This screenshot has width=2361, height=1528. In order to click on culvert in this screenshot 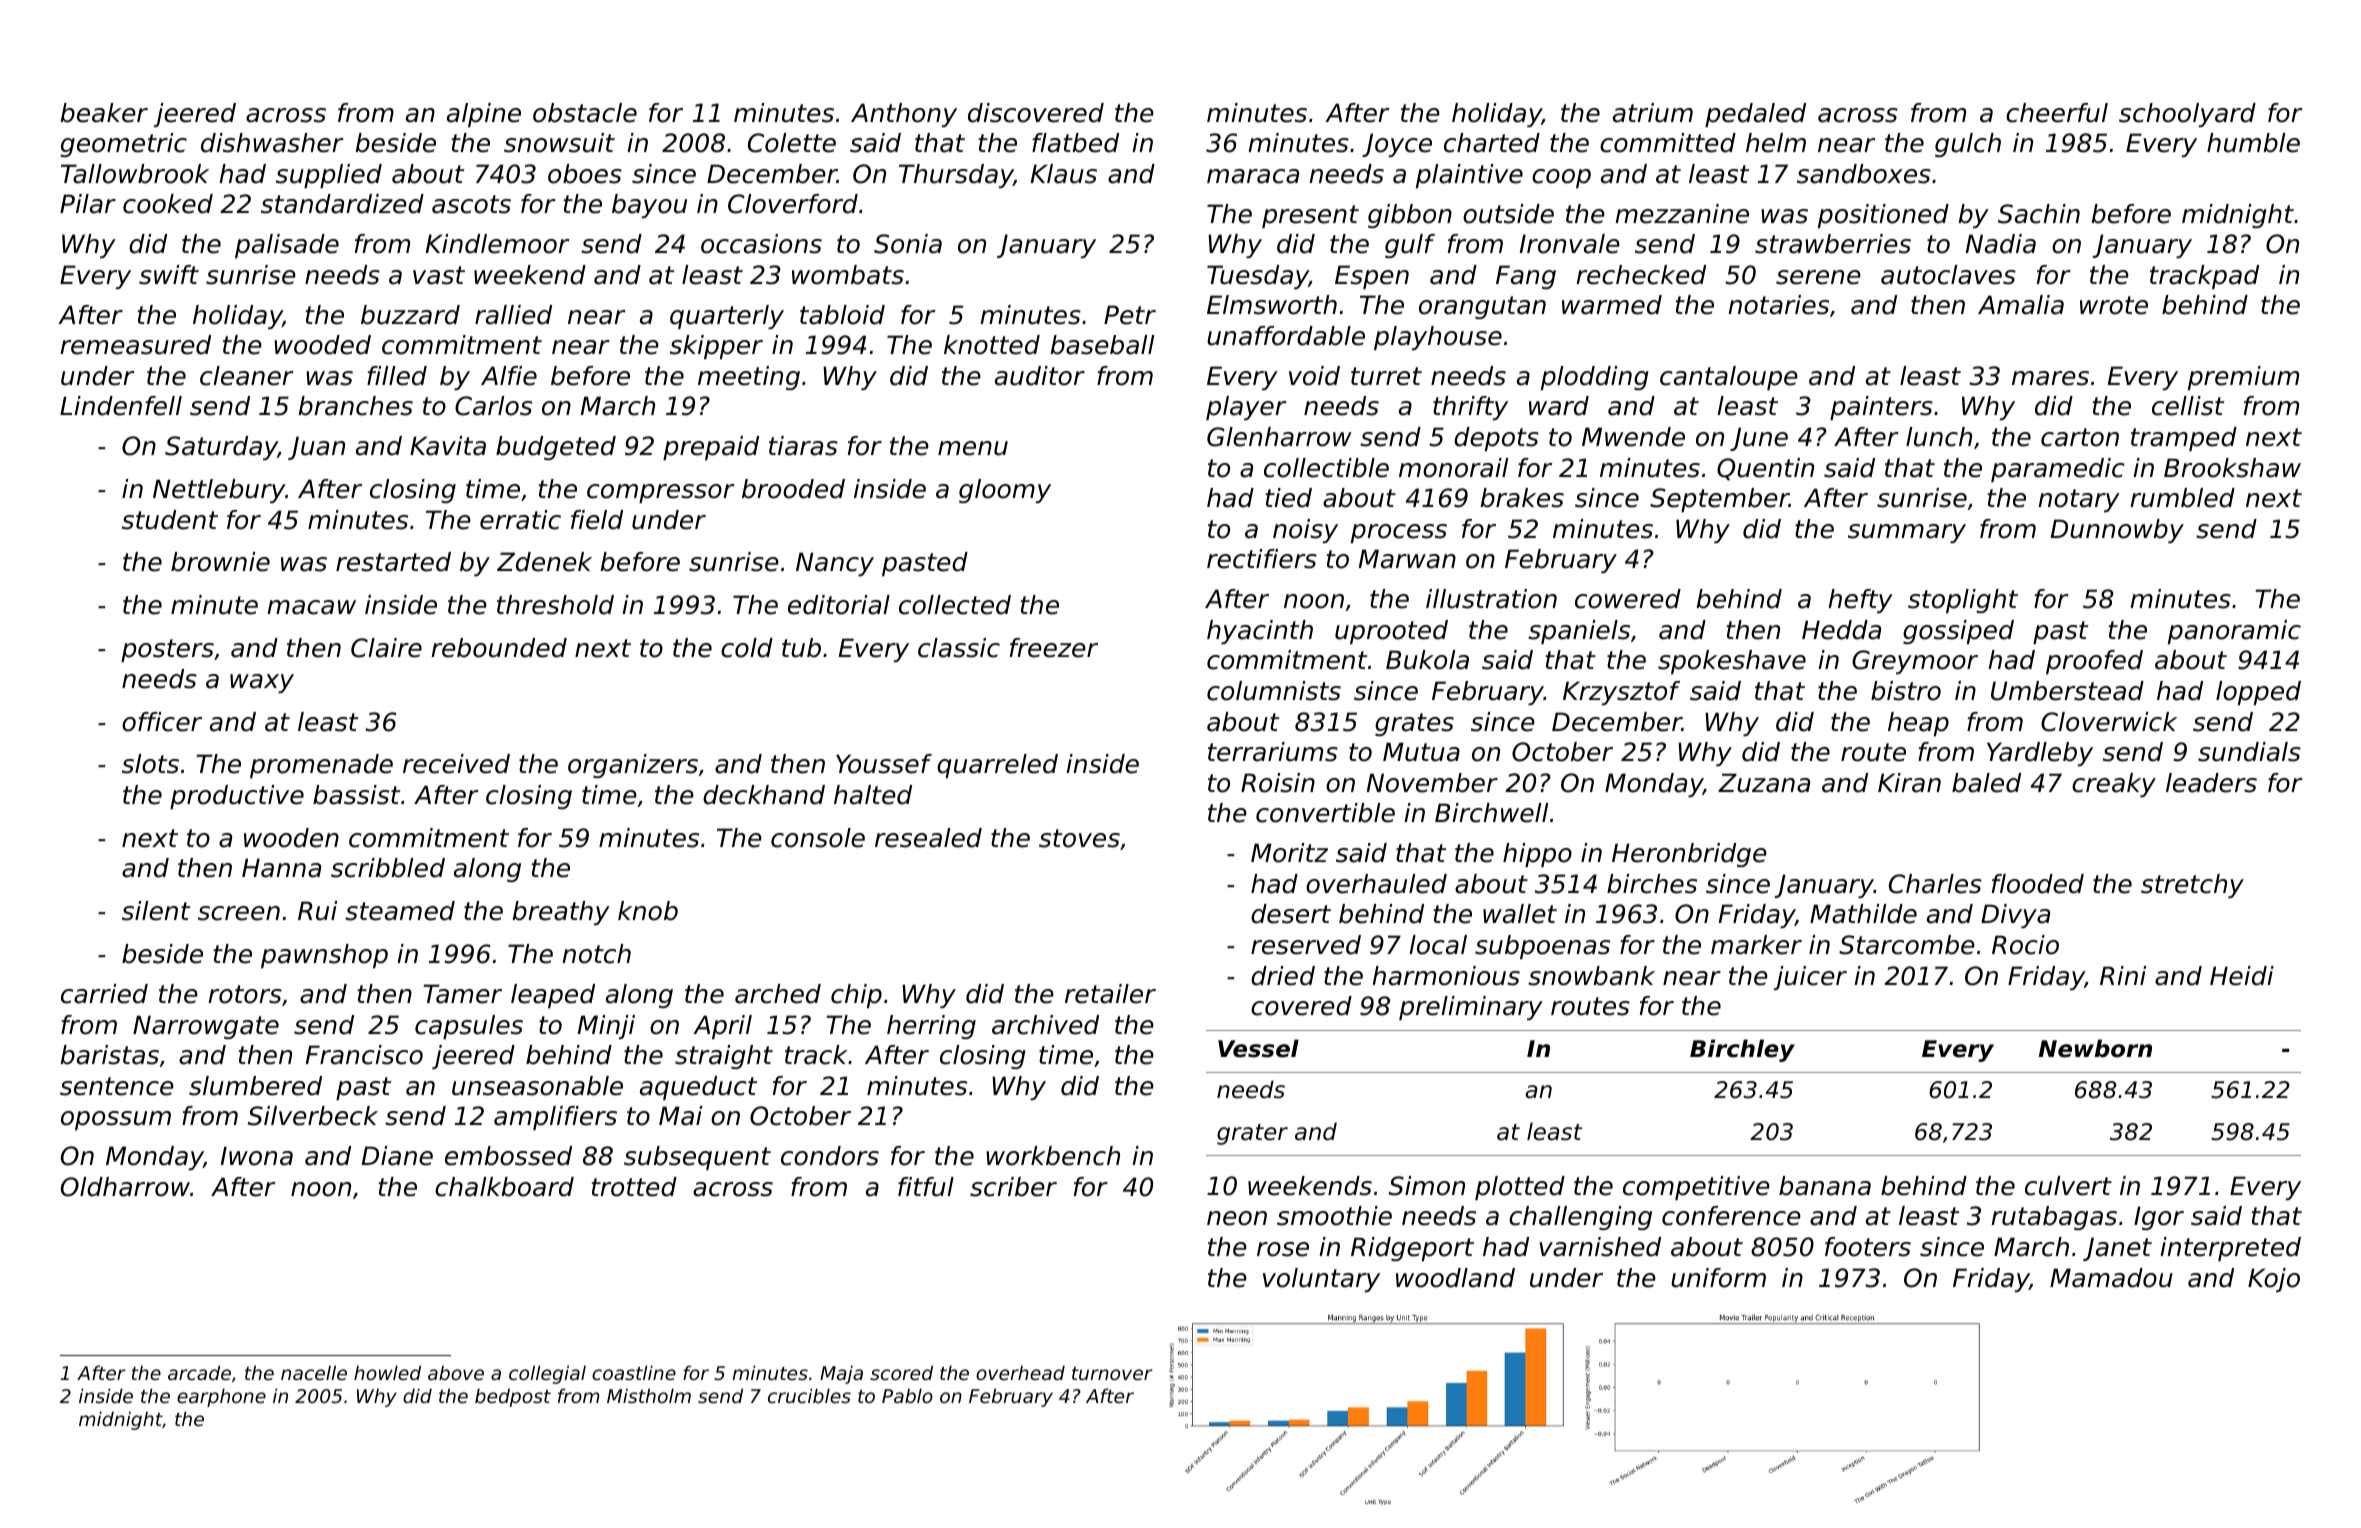, I will do `click(2068, 1186)`.
